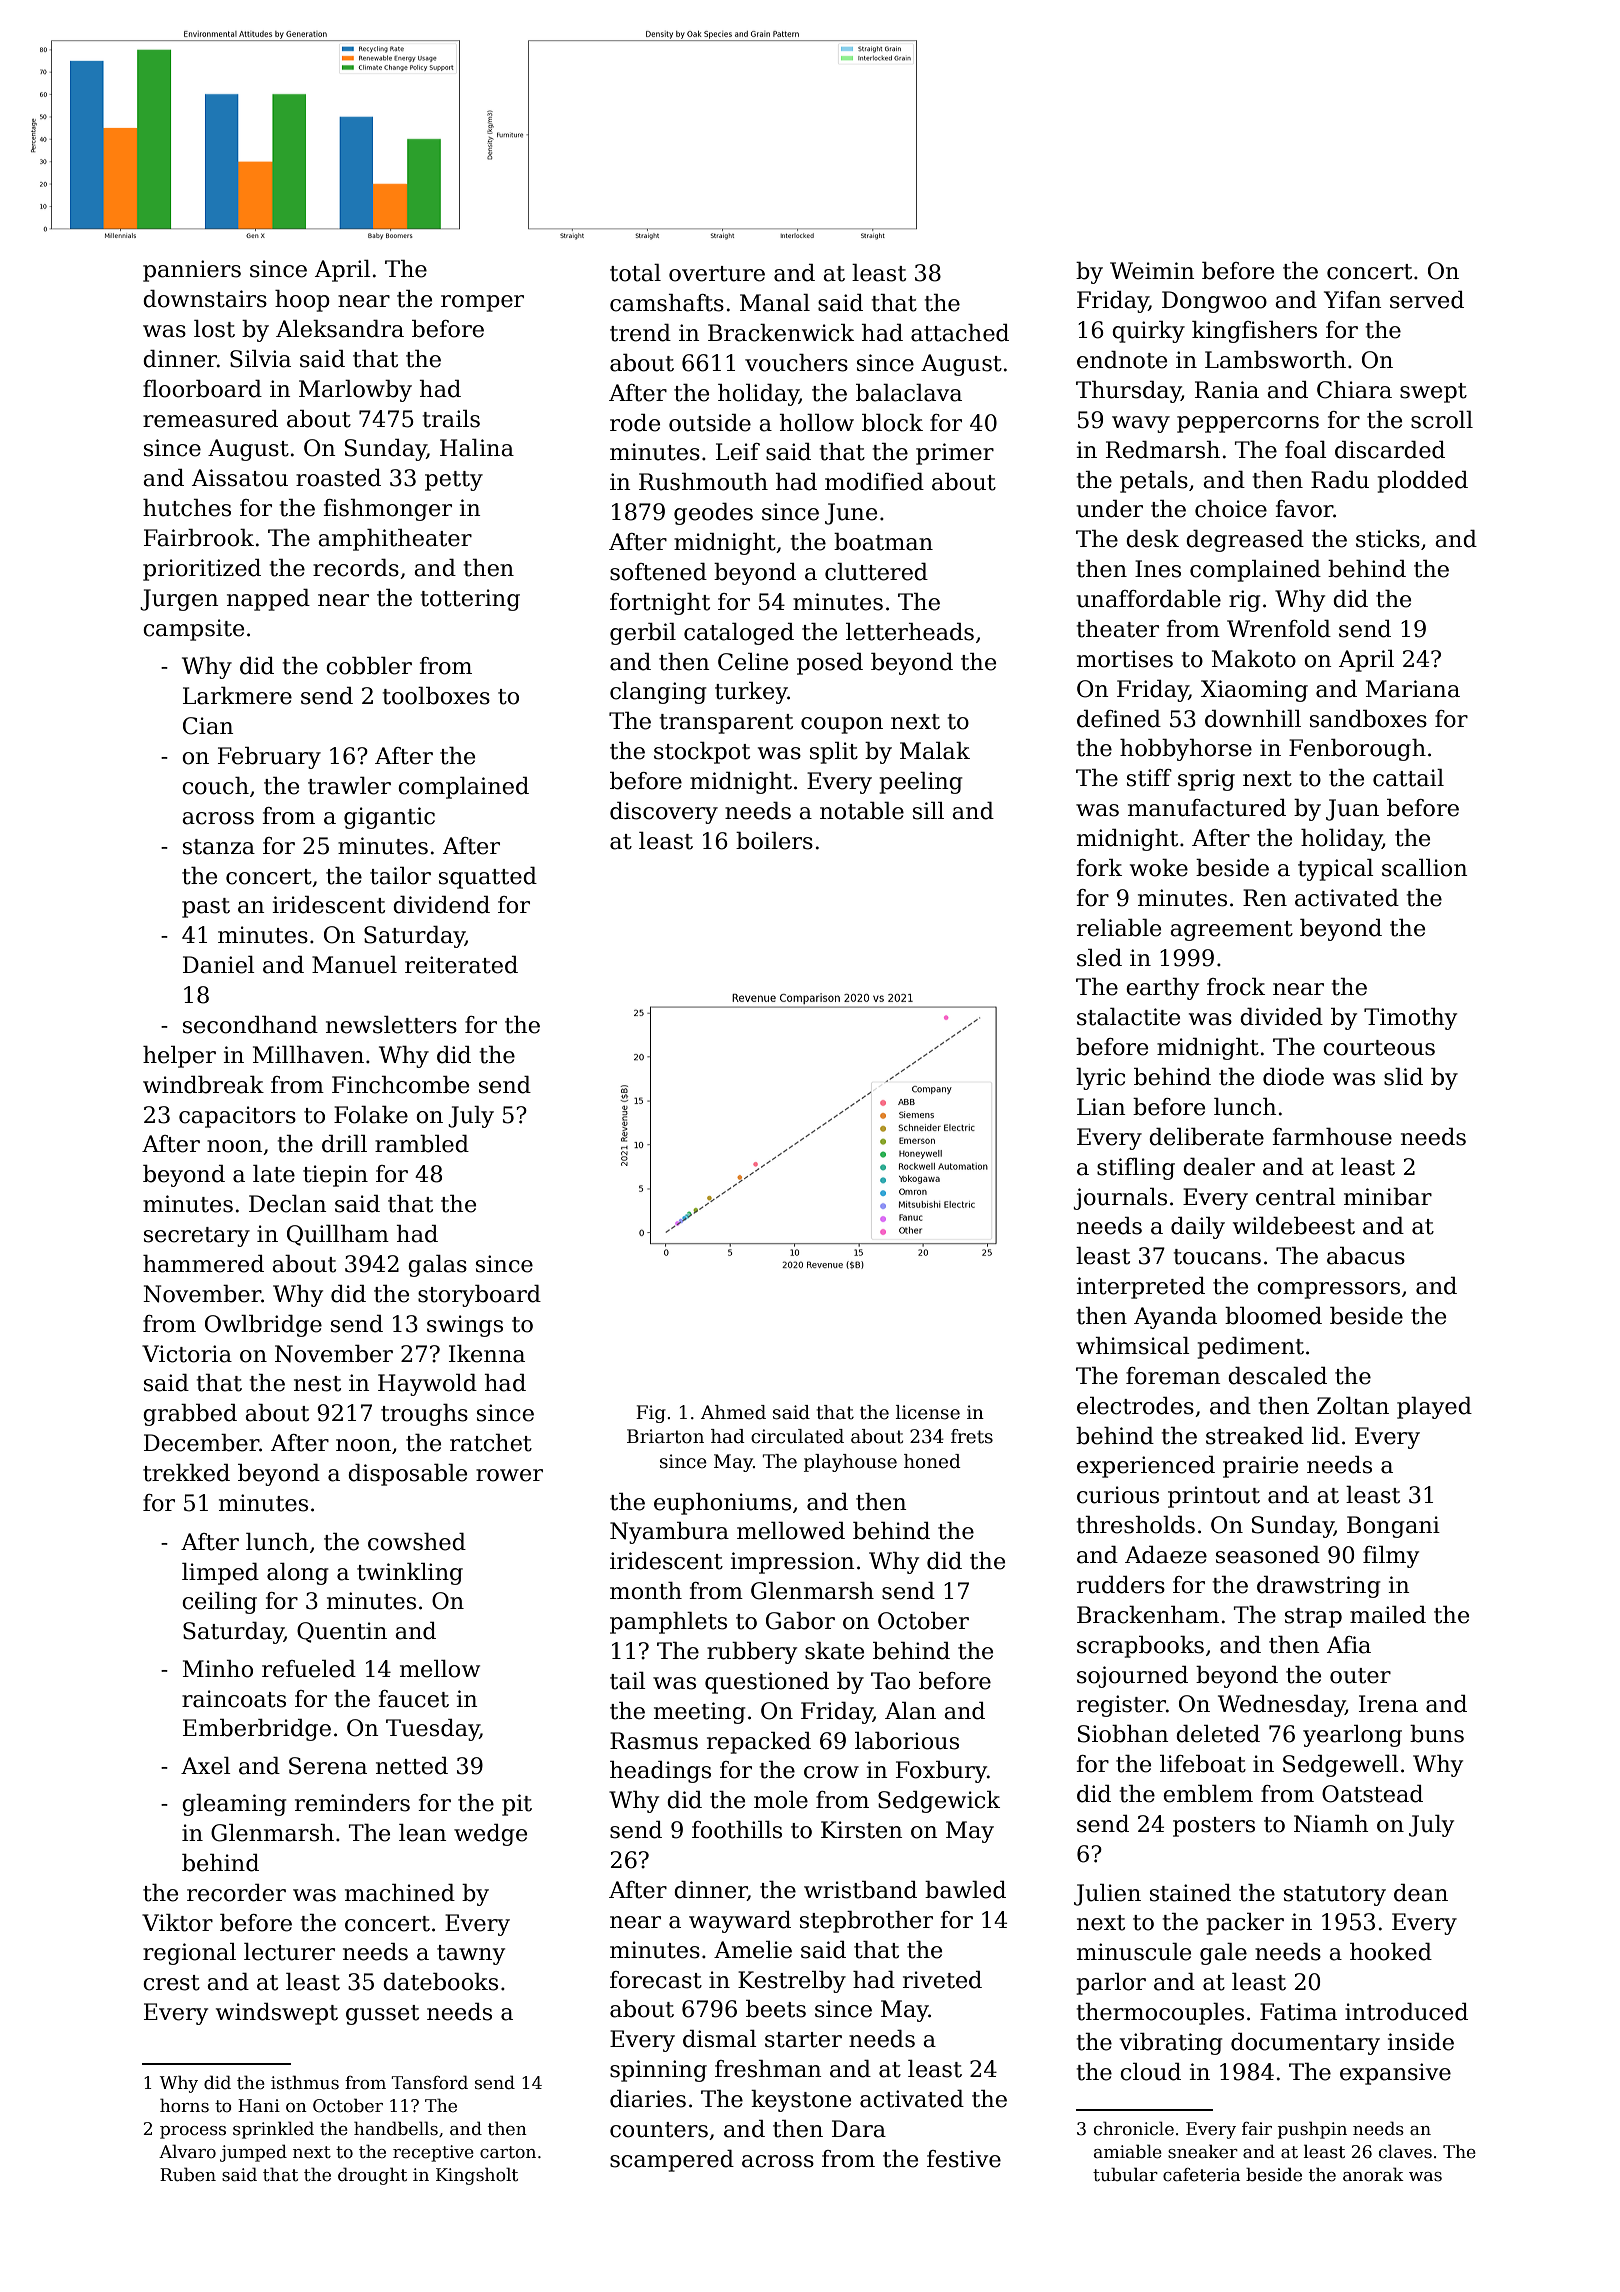  I want to click on outside, so click(710, 423).
